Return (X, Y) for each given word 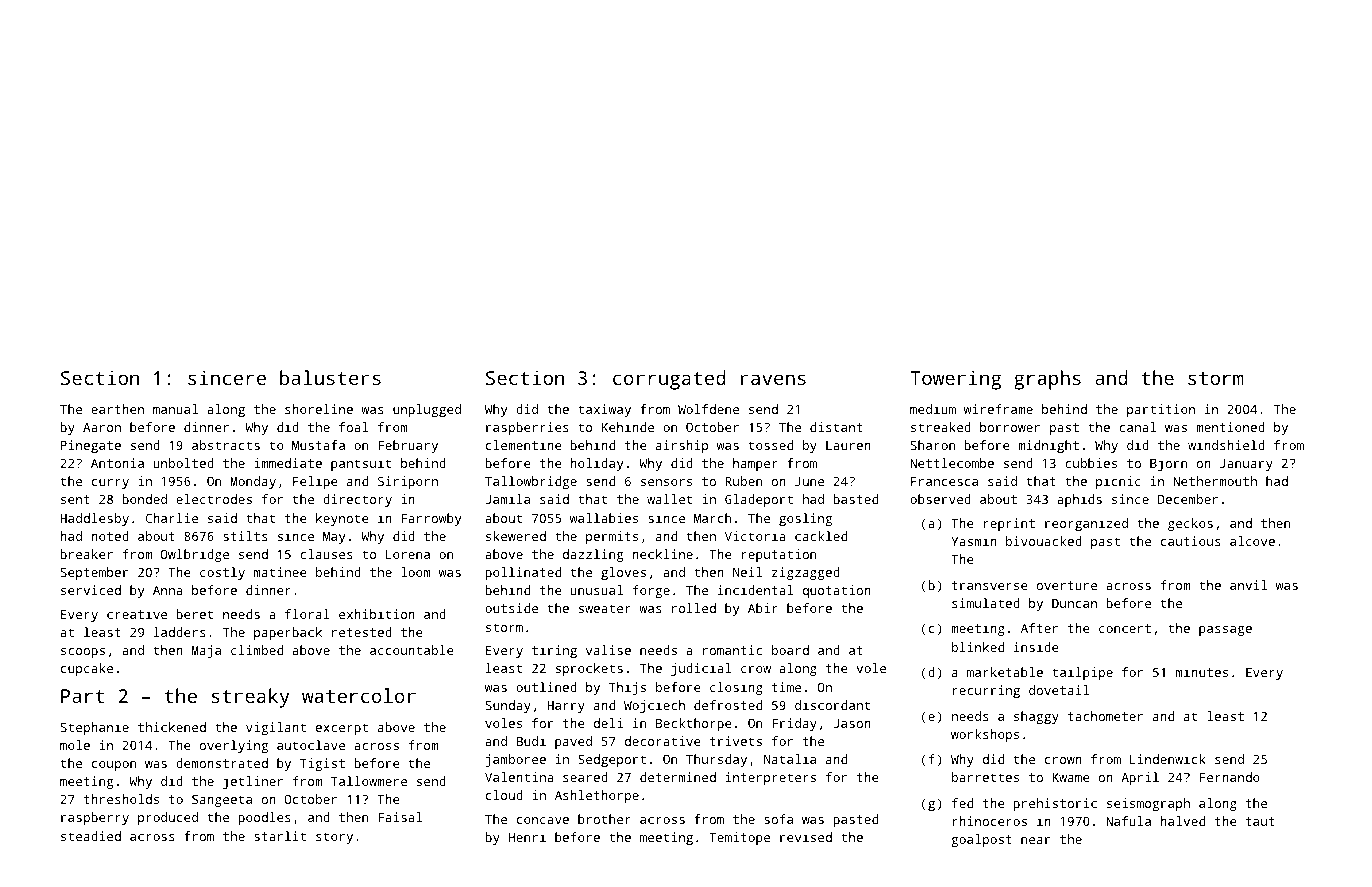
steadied (91, 836)
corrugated (669, 380)
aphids (1079, 500)
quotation (837, 591)
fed (962, 803)
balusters (330, 377)
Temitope (739, 838)
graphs (1047, 380)
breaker (86, 554)
